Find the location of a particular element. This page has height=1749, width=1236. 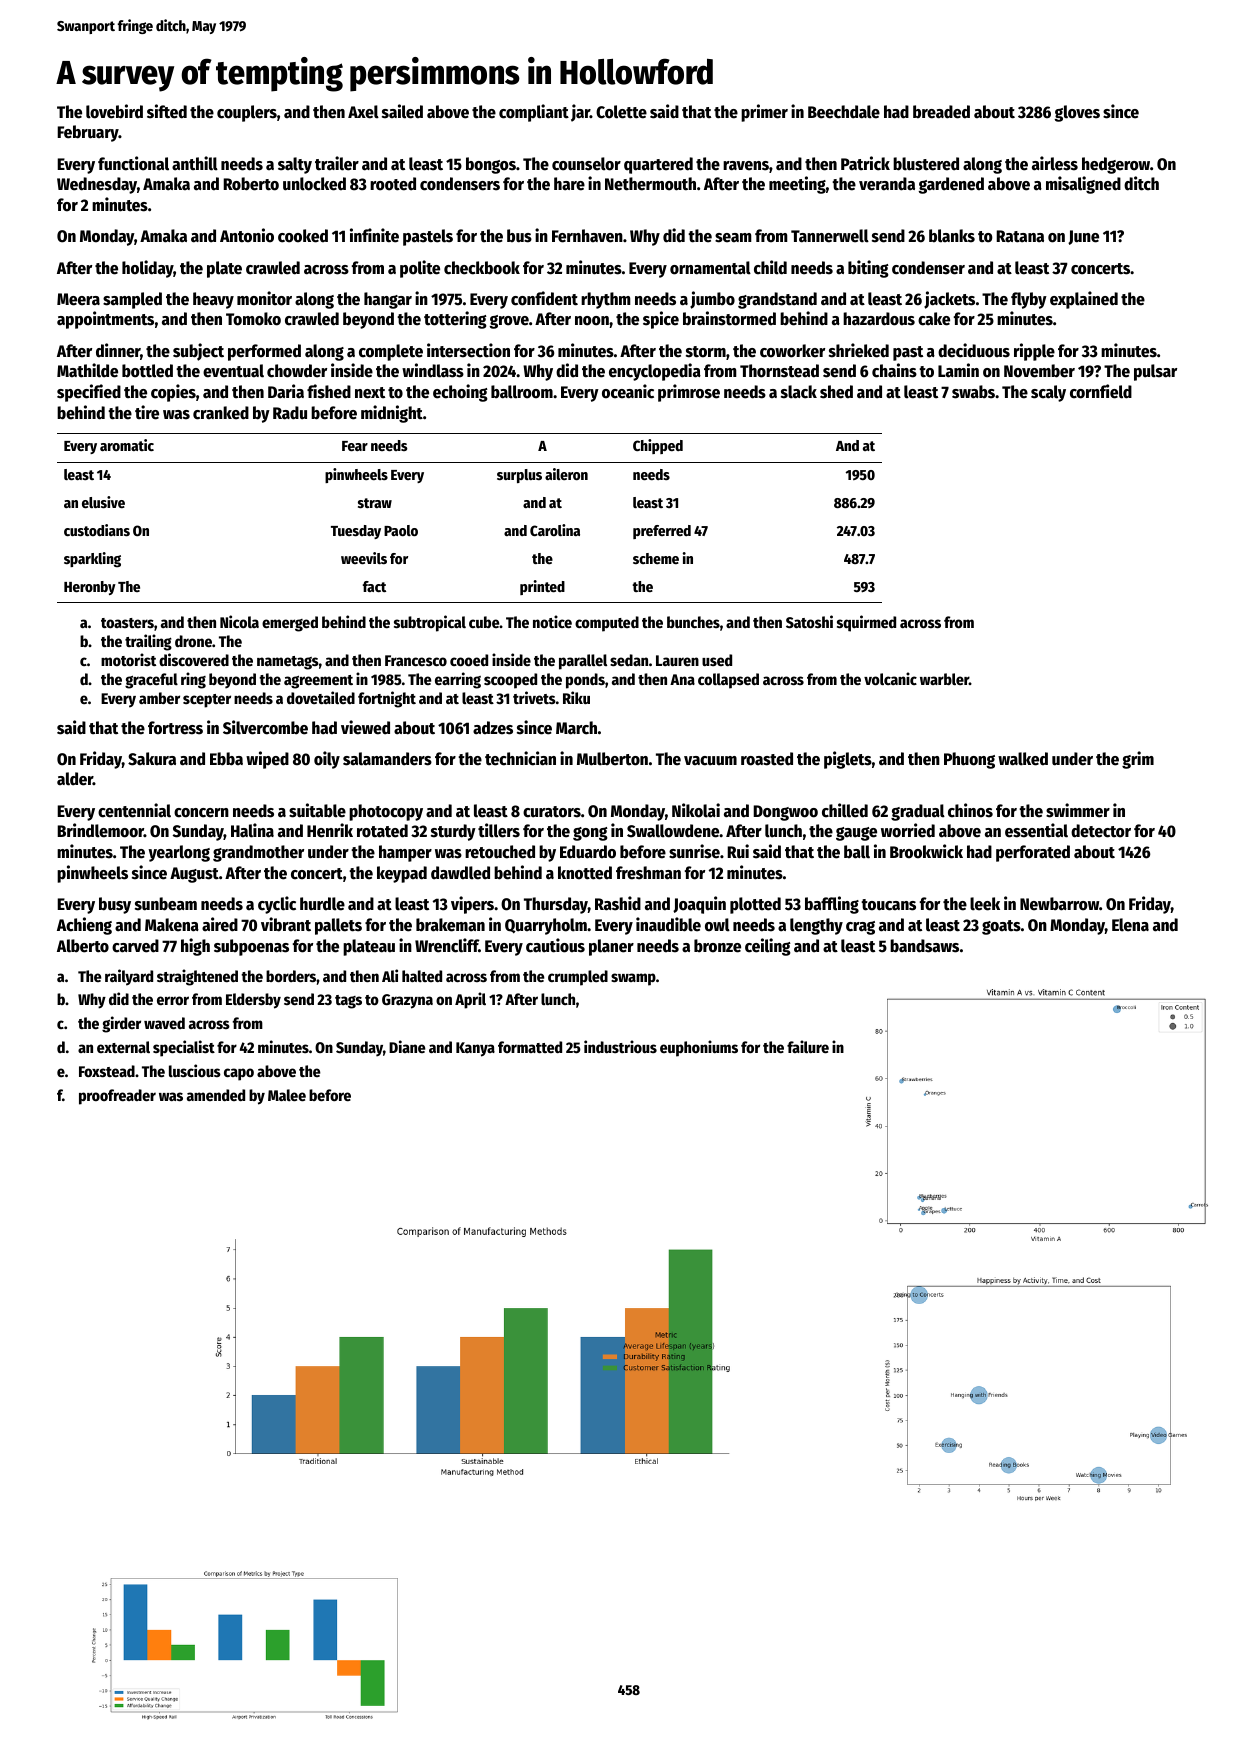

primer is located at coordinates (764, 113).
